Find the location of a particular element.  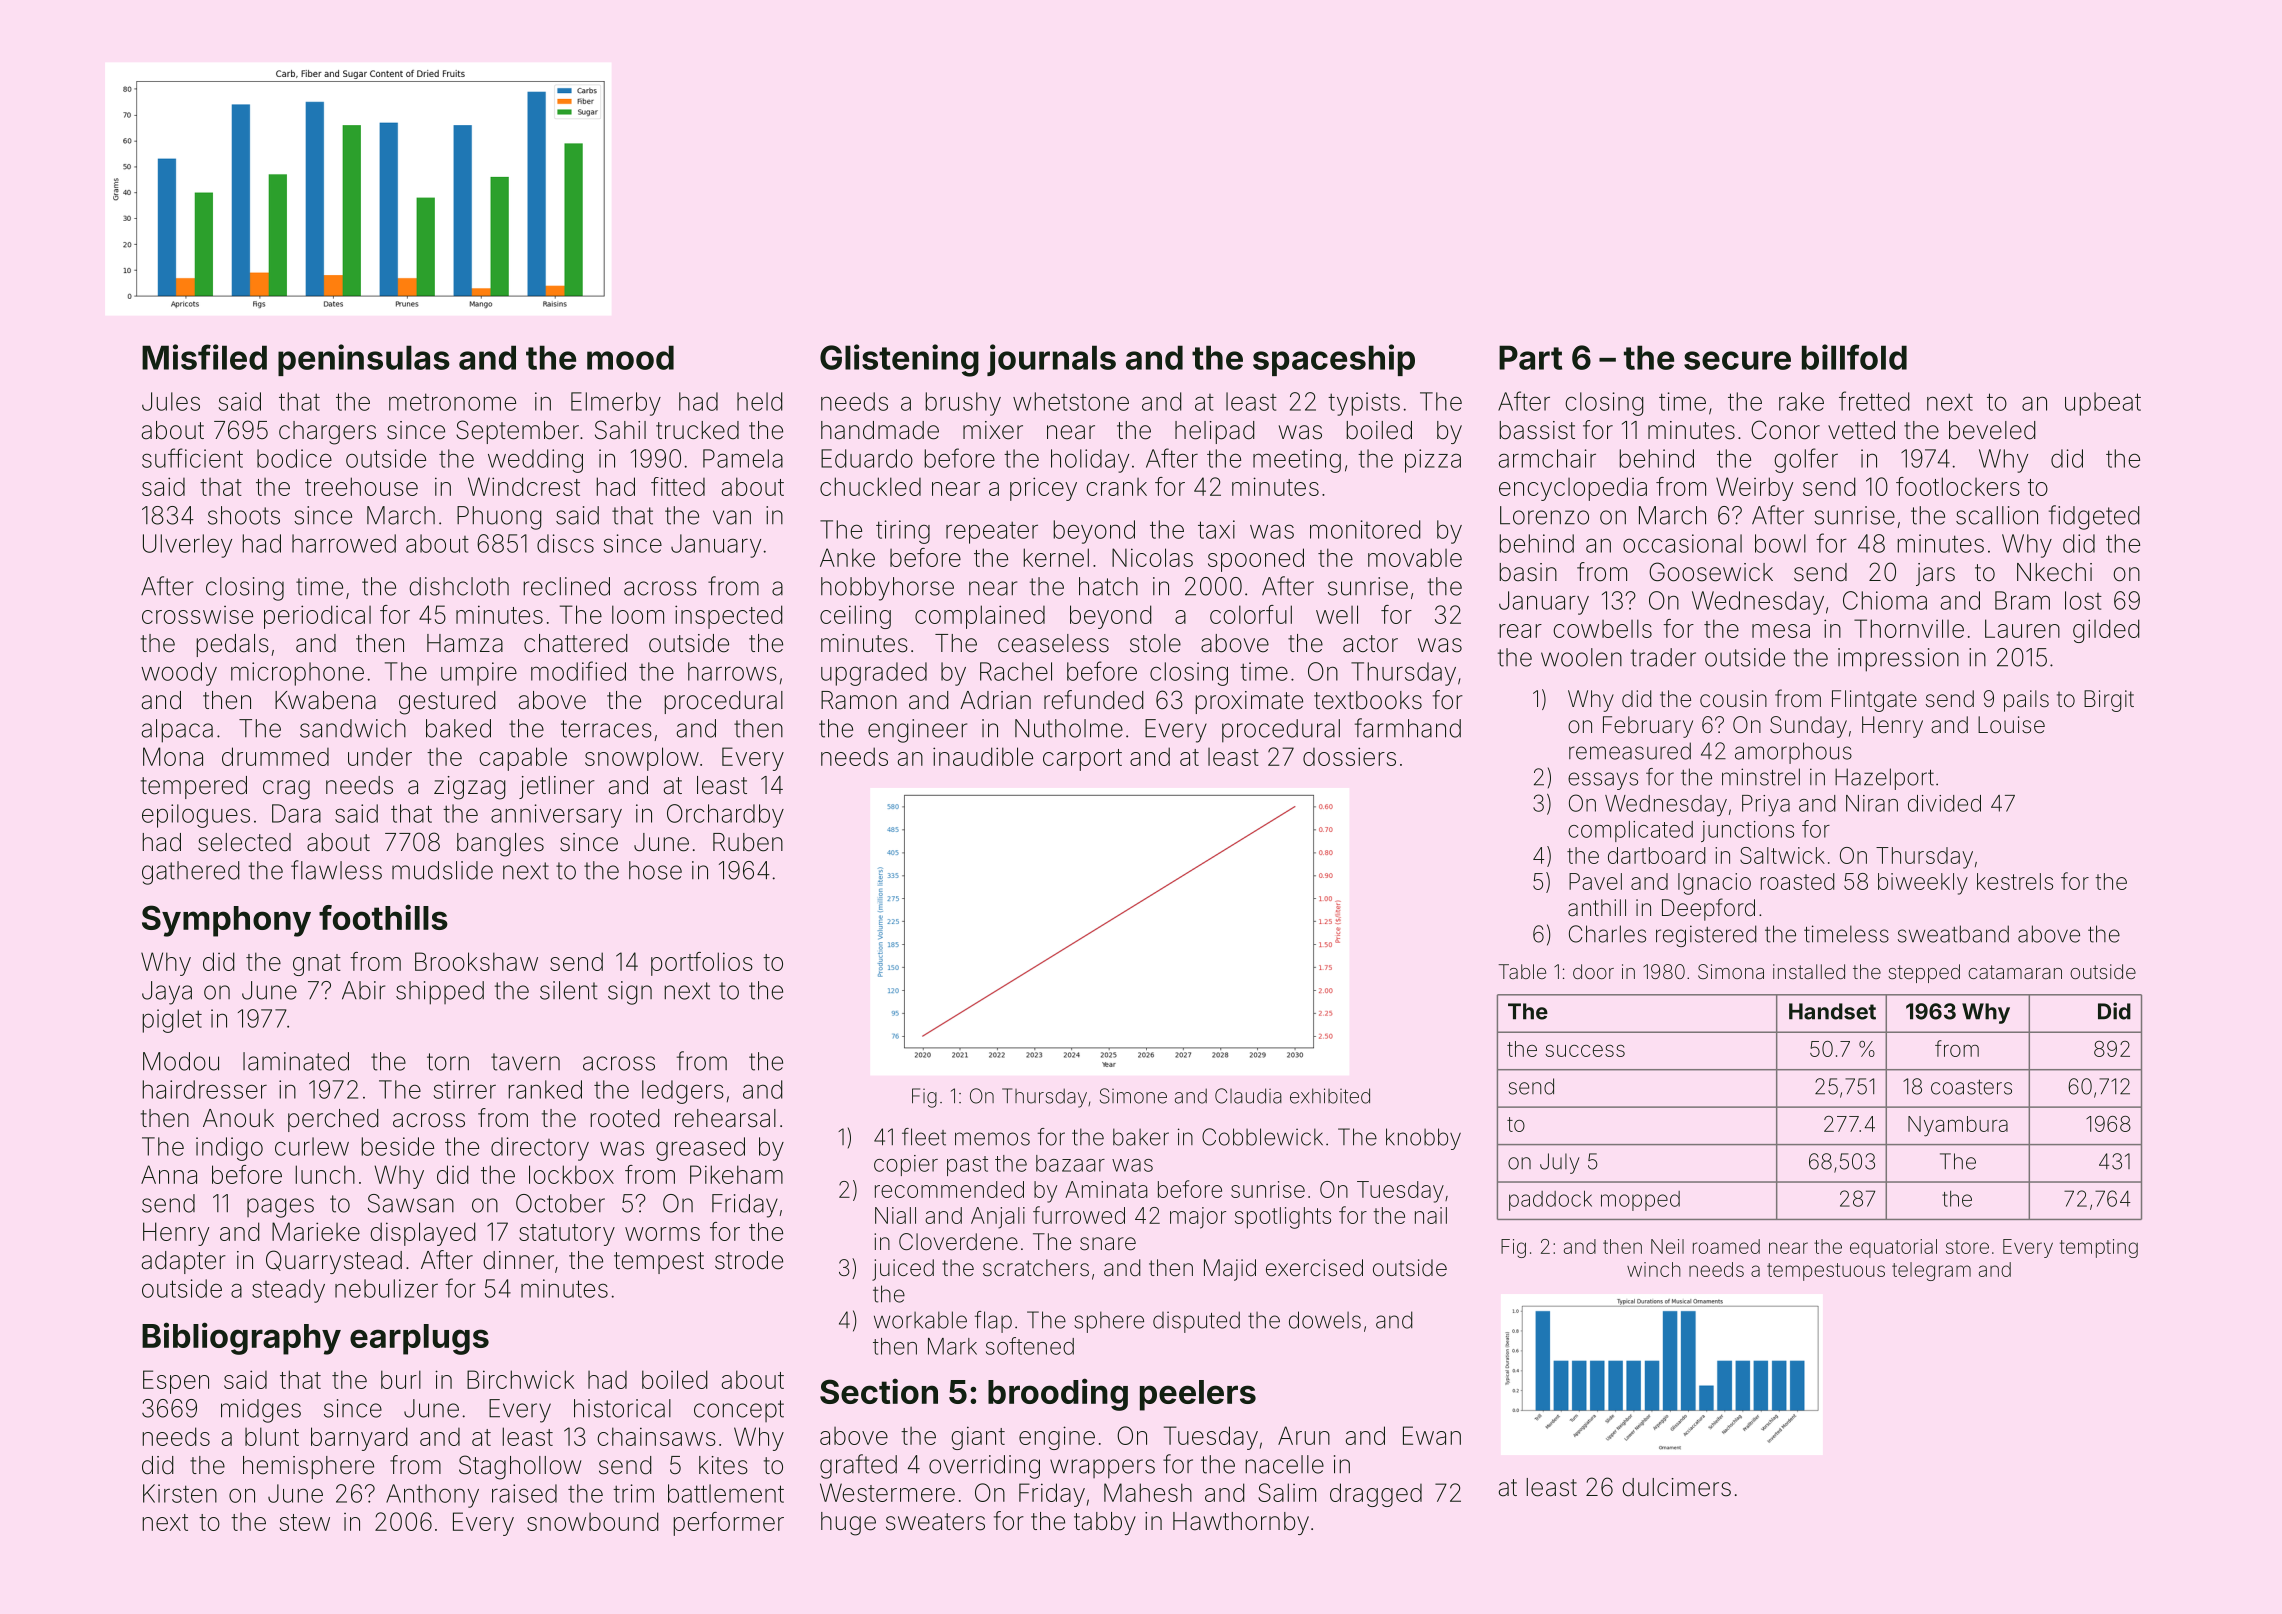

Misfiled is located at coordinates (204, 357).
